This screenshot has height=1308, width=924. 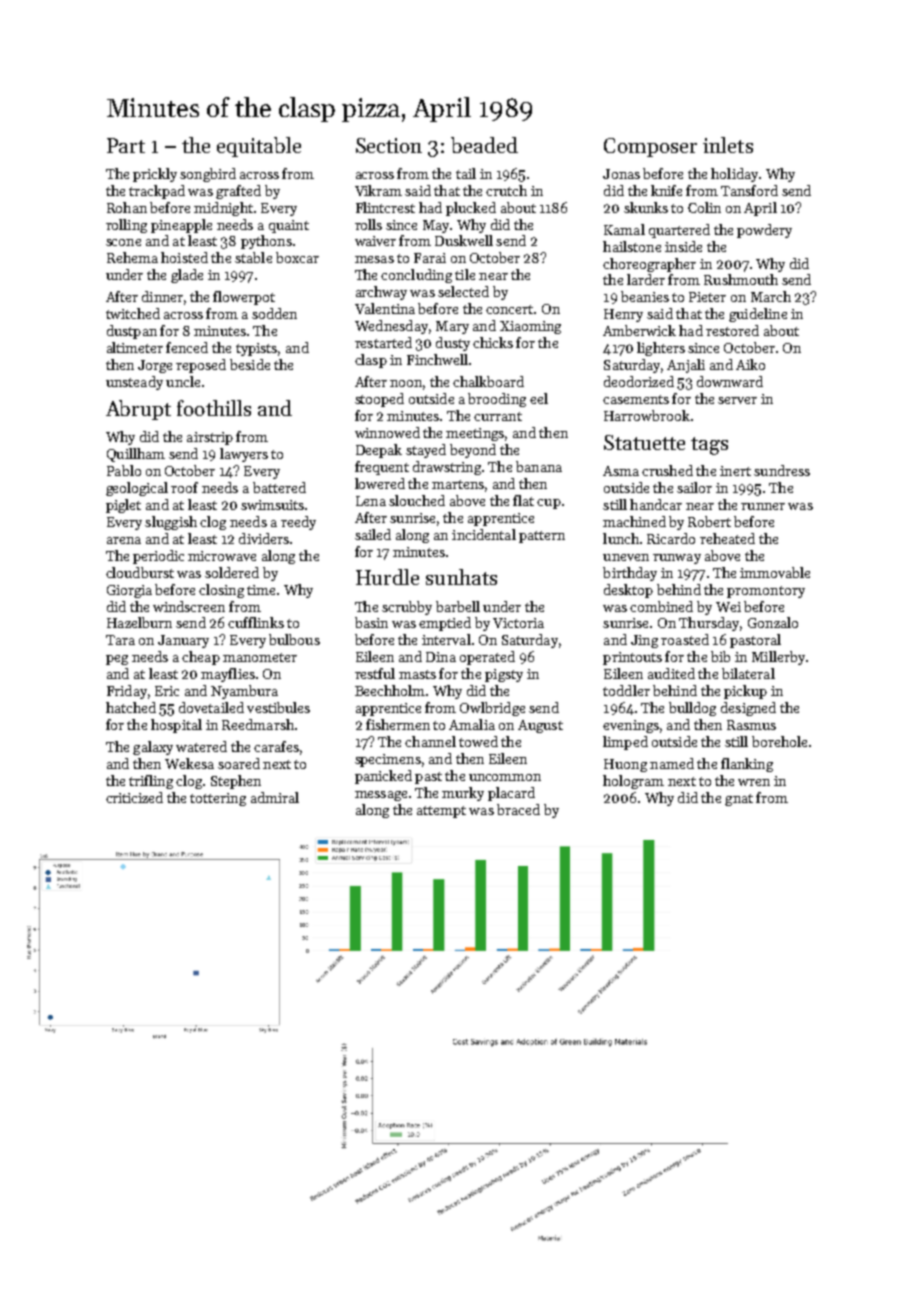 What do you see at coordinates (375, 241) in the screenshot?
I see `waiver` at bounding box center [375, 241].
